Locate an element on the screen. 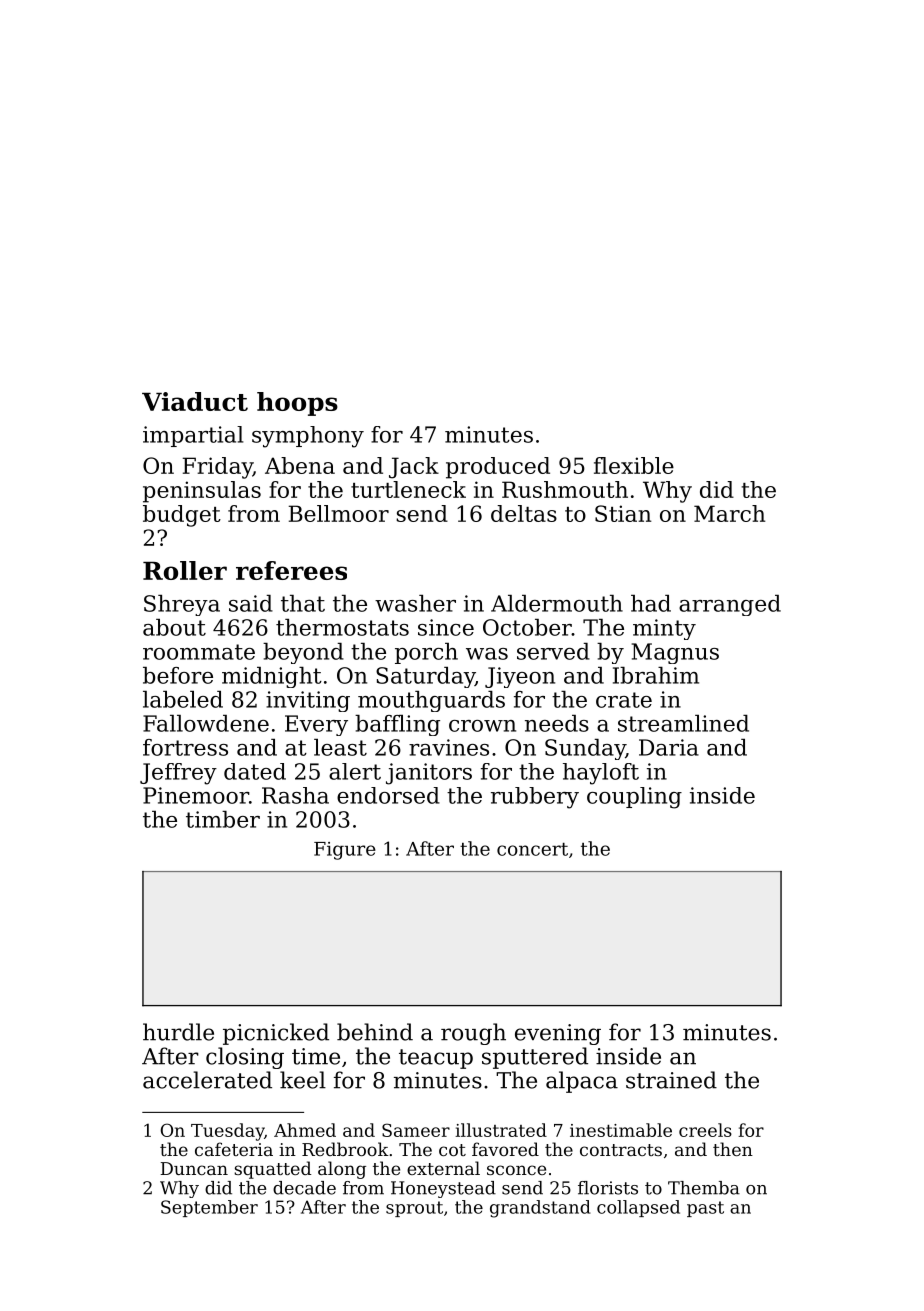 This screenshot has width=924, height=1311. then is located at coordinates (733, 1149).
